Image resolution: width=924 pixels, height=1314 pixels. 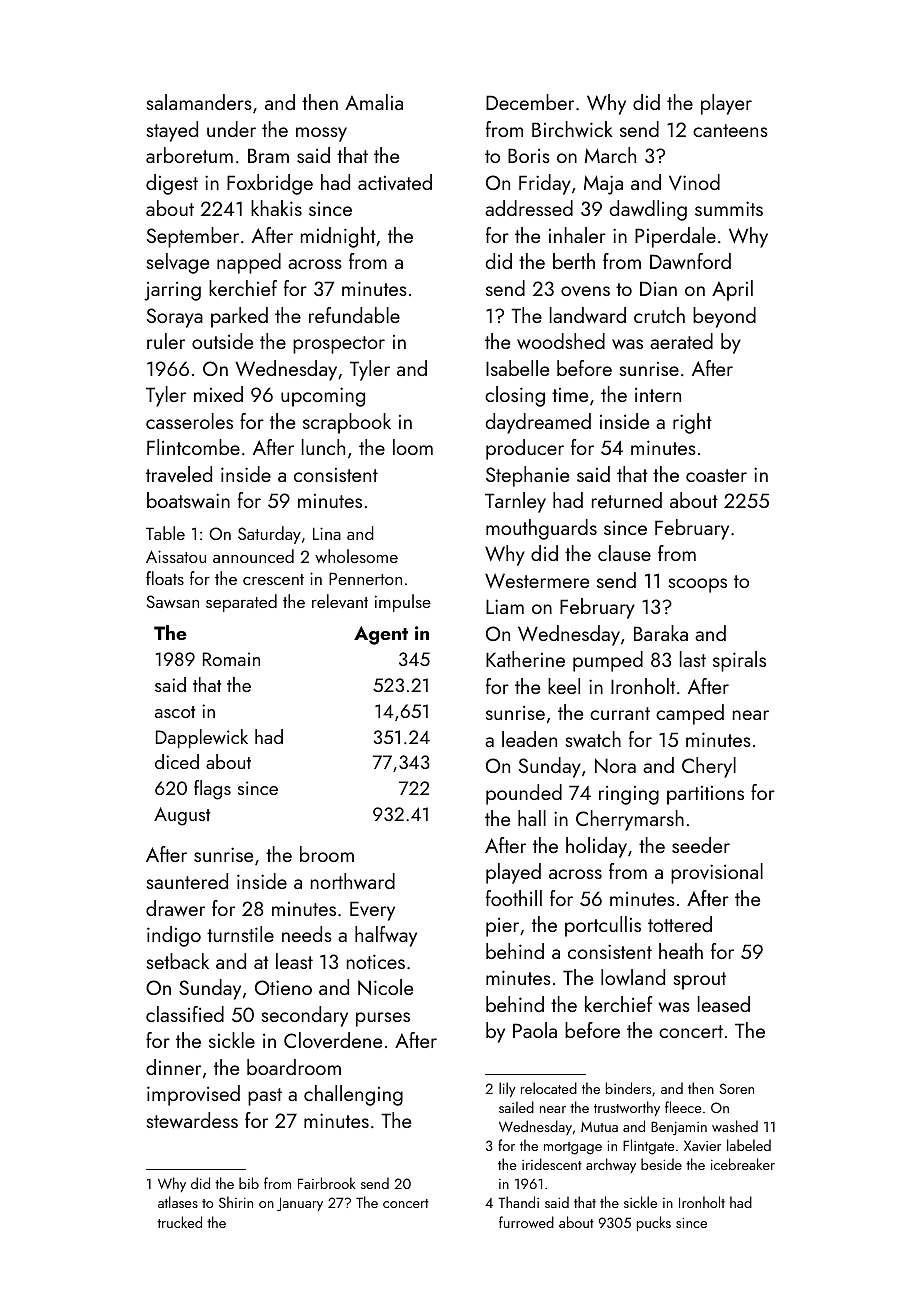 I want to click on seeder, so click(x=701, y=845).
